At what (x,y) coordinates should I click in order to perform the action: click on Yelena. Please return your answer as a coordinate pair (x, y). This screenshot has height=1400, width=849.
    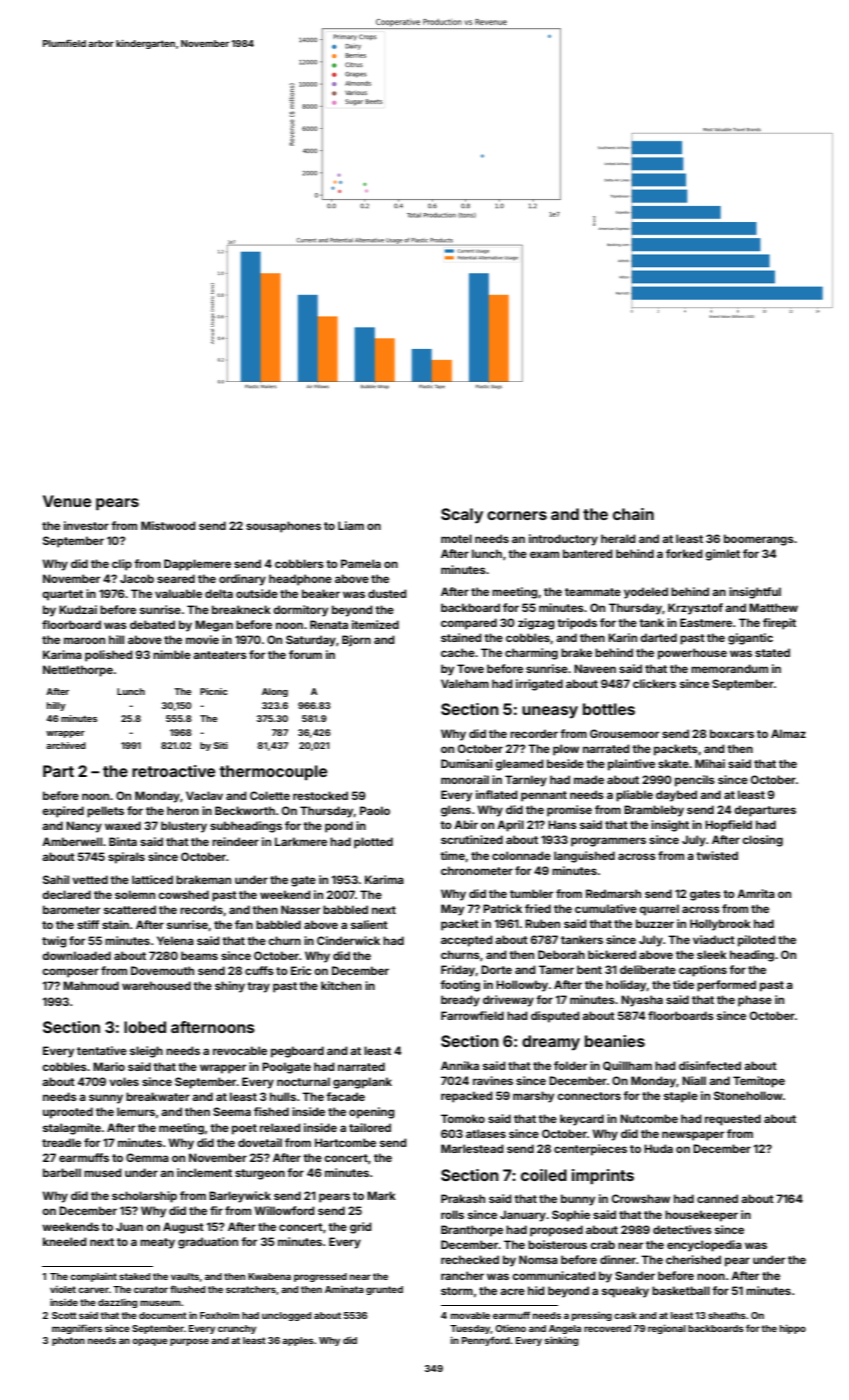
    Looking at the image, I should click on (175, 940).
